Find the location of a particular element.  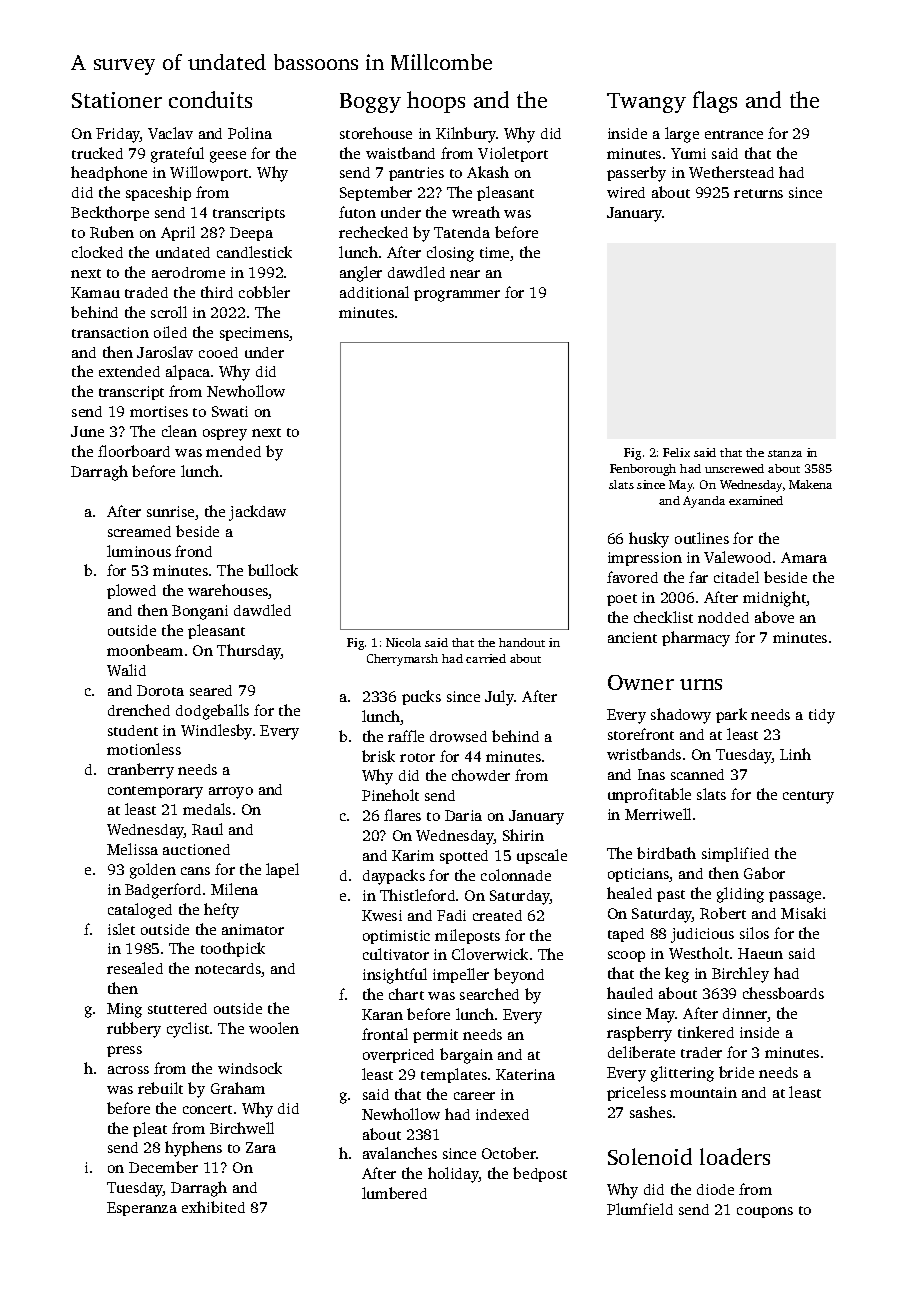

programmer is located at coordinates (457, 296).
